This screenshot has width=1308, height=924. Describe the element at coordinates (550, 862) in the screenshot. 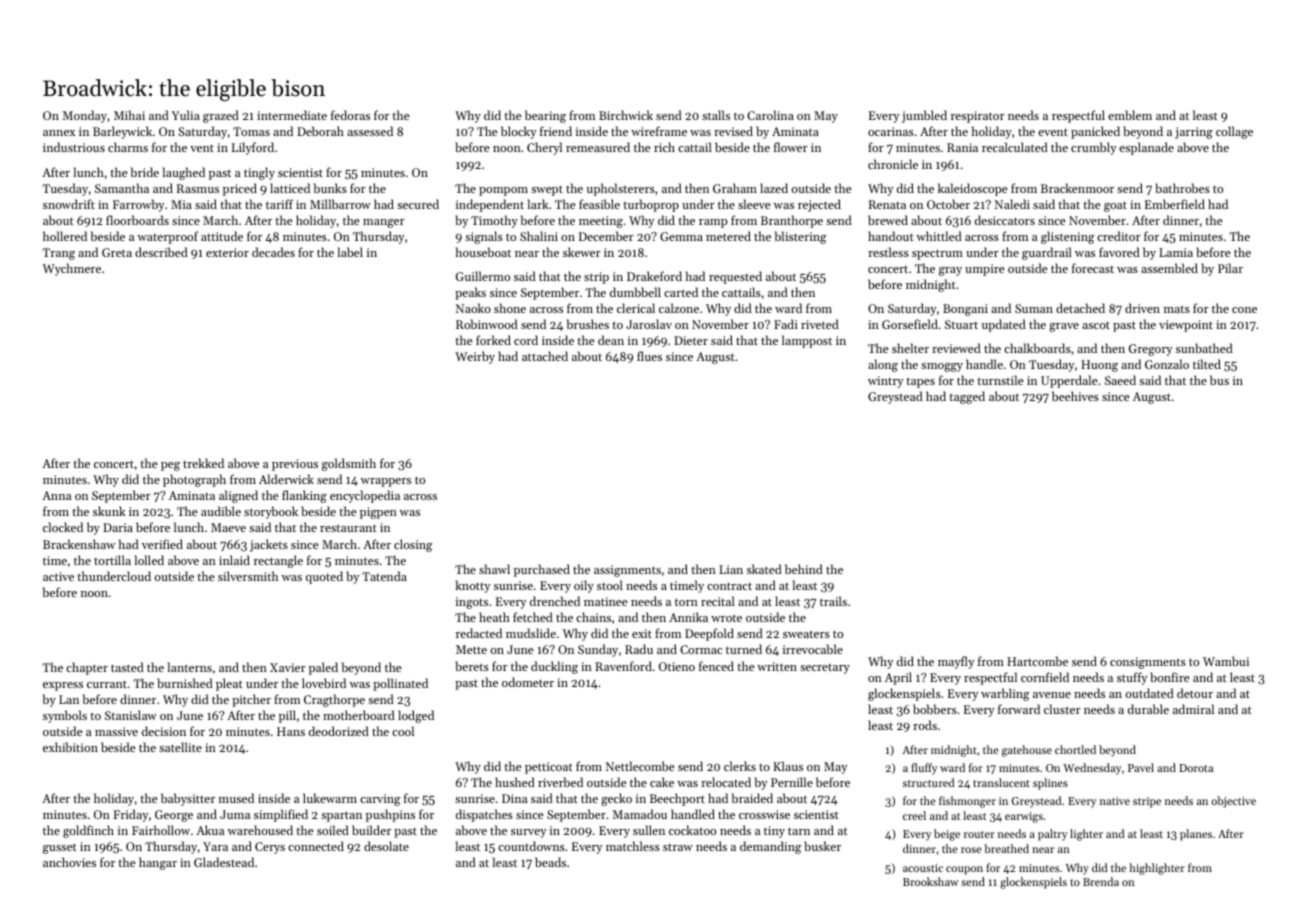

I see `beads` at that location.
